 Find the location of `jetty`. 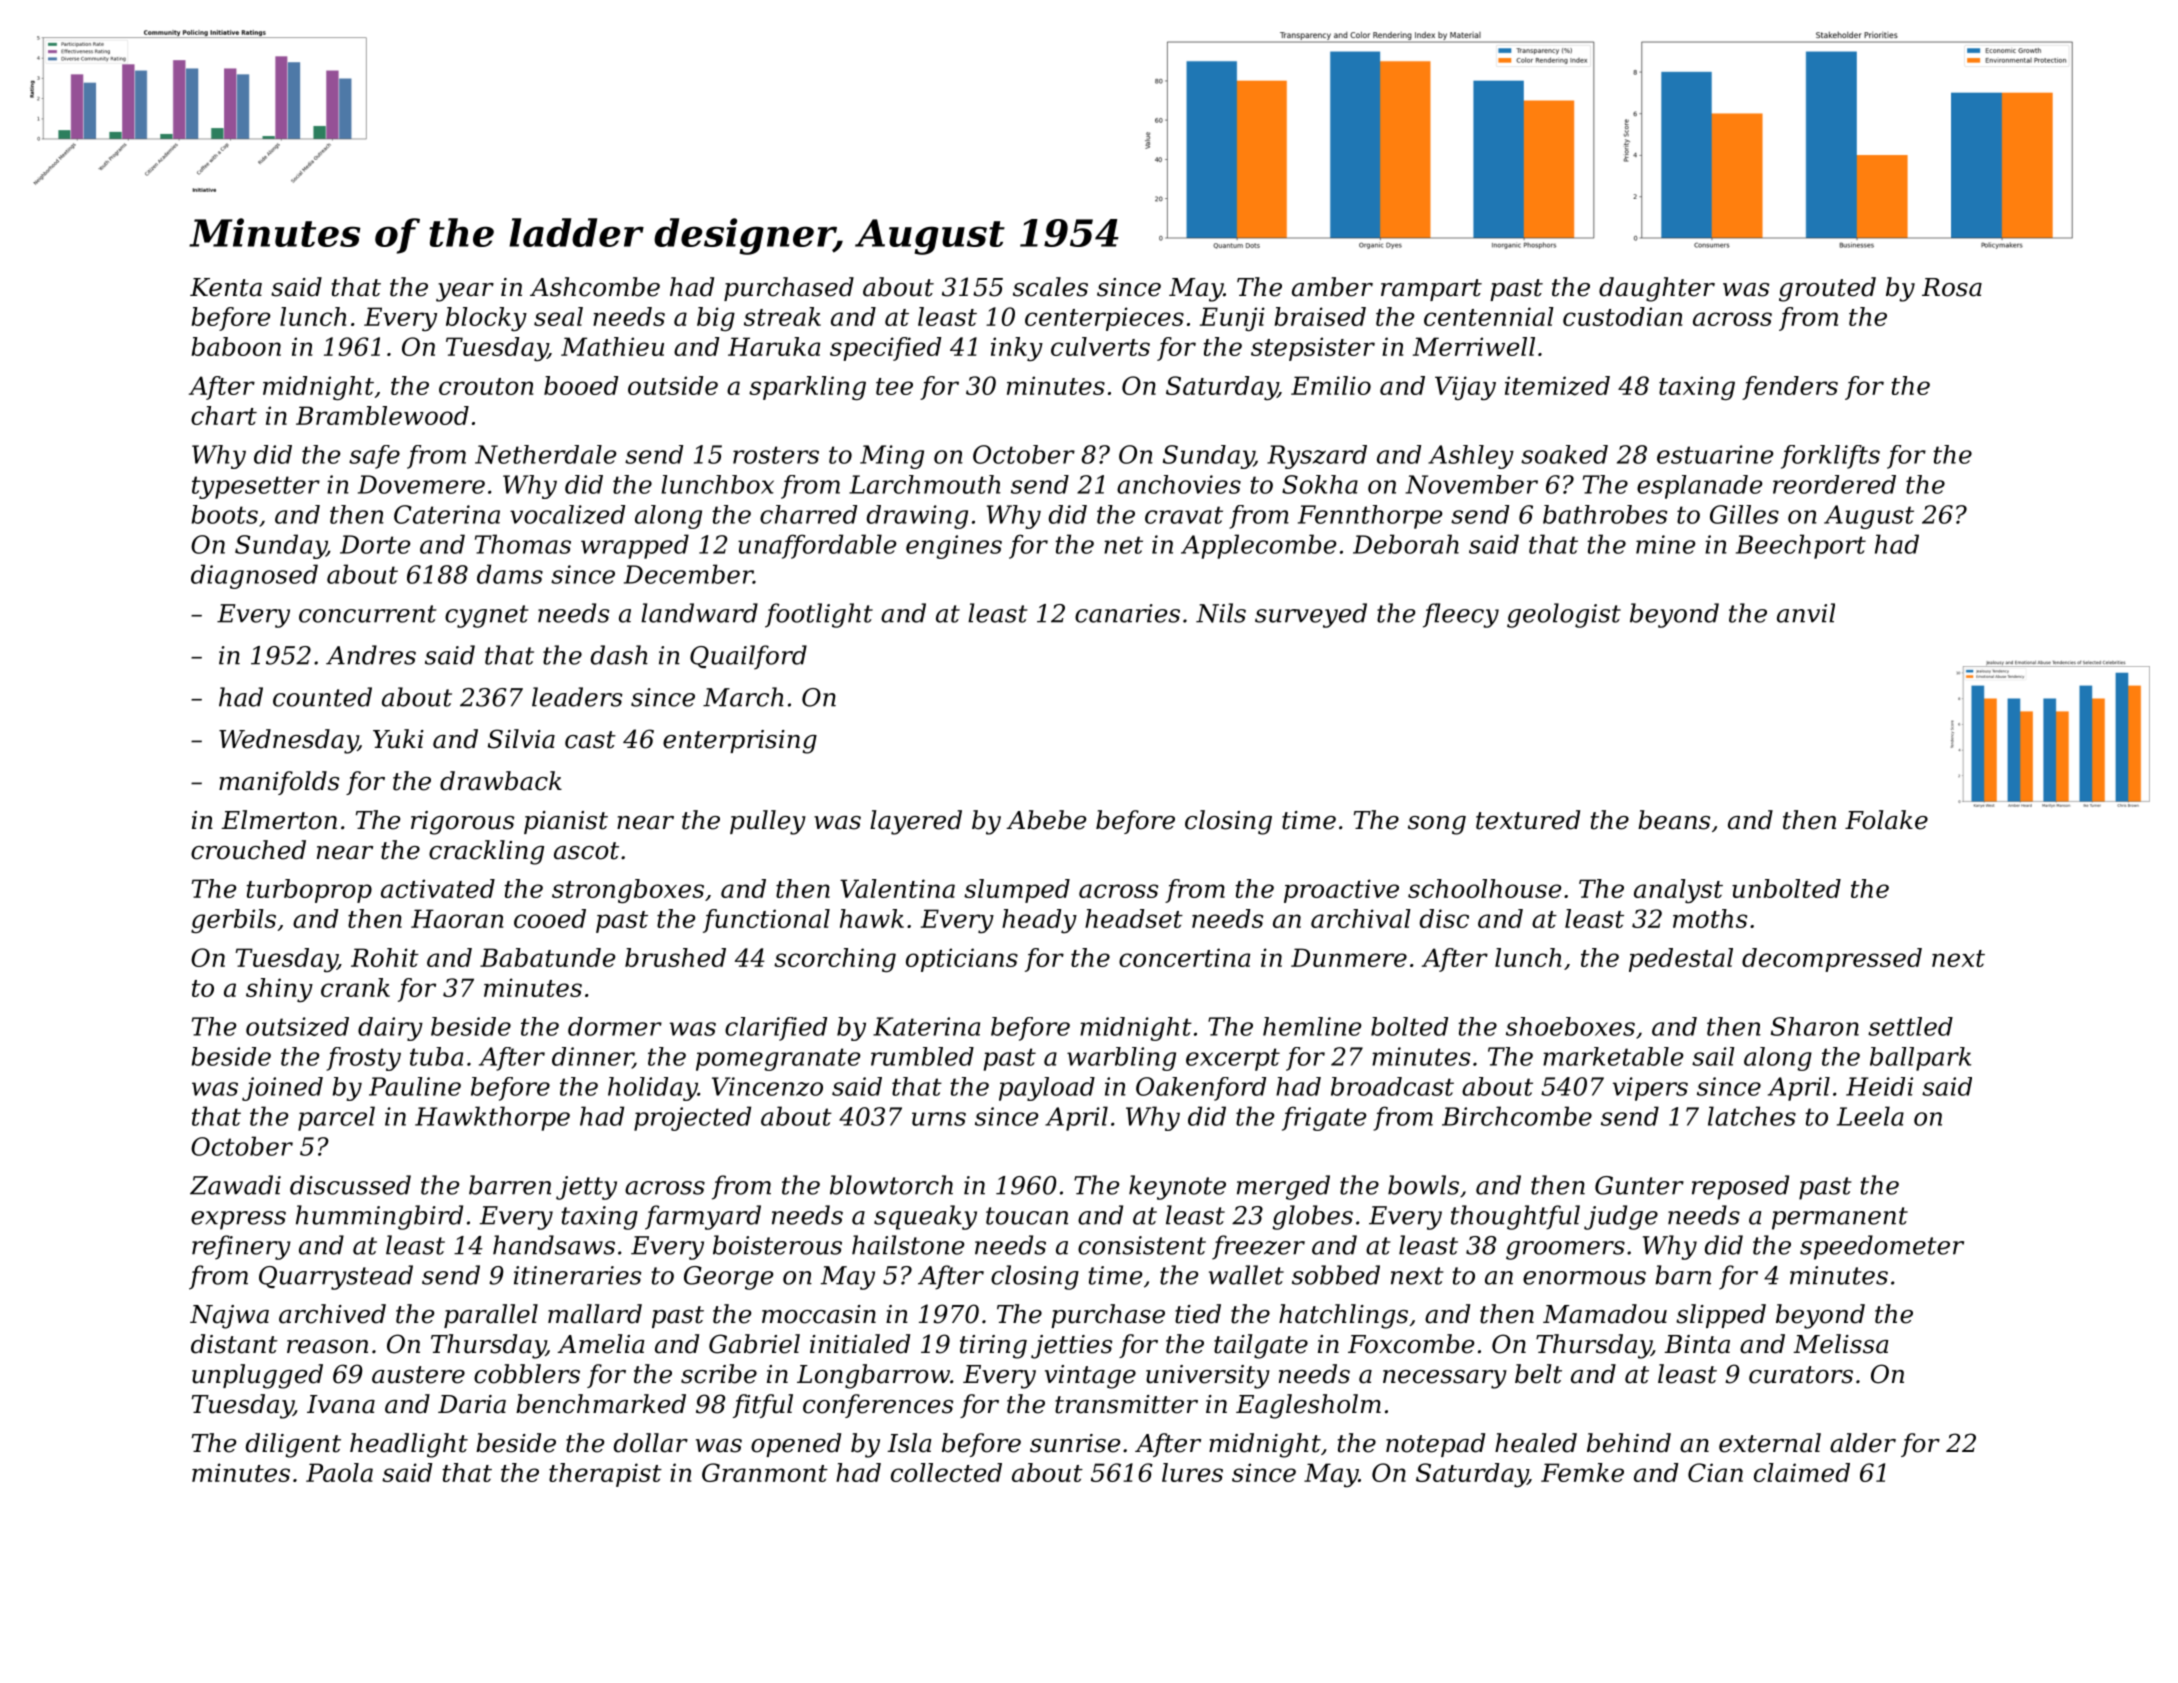

jetty is located at coordinates (586, 1188).
